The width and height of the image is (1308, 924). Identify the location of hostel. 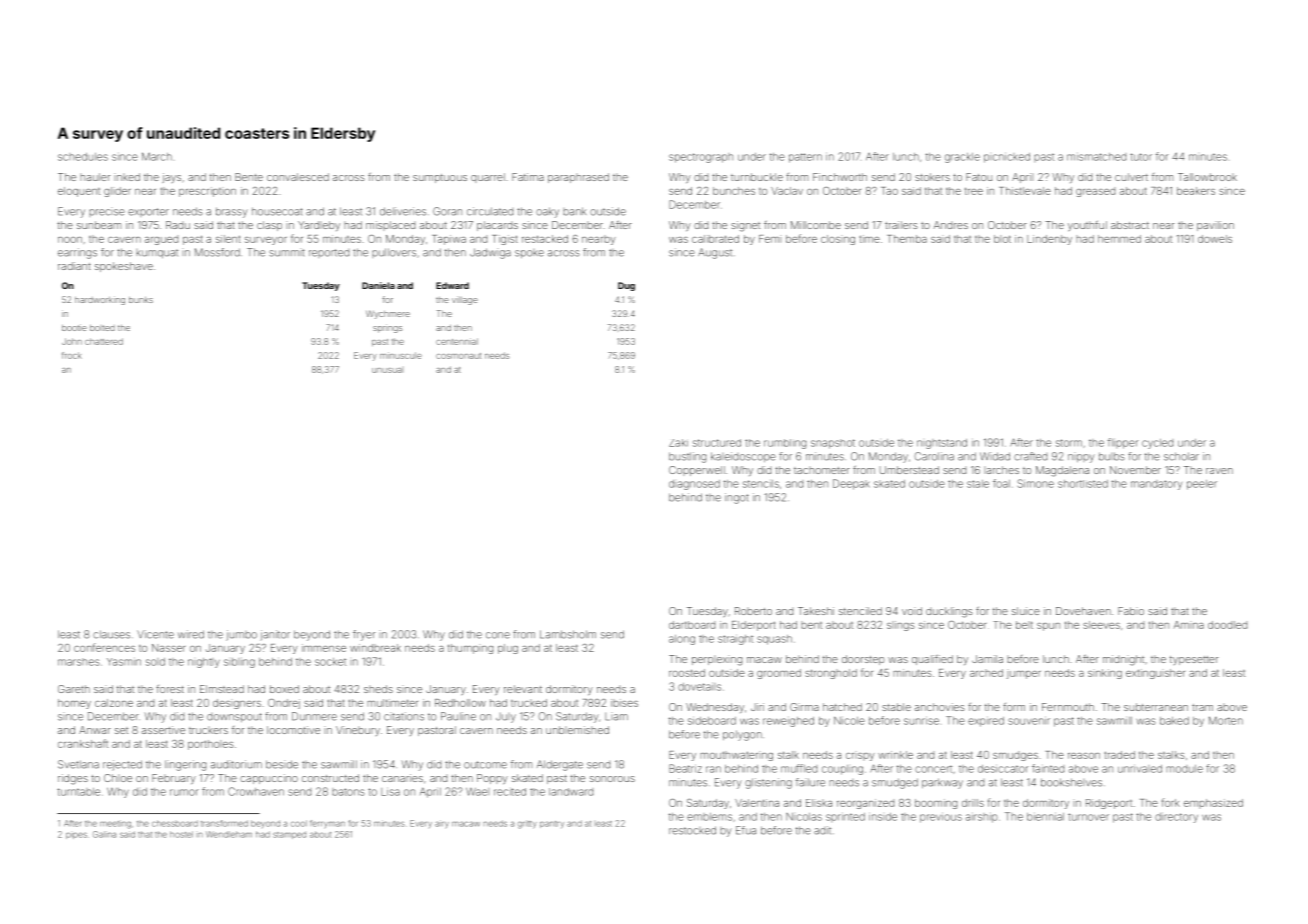
(181, 834).
